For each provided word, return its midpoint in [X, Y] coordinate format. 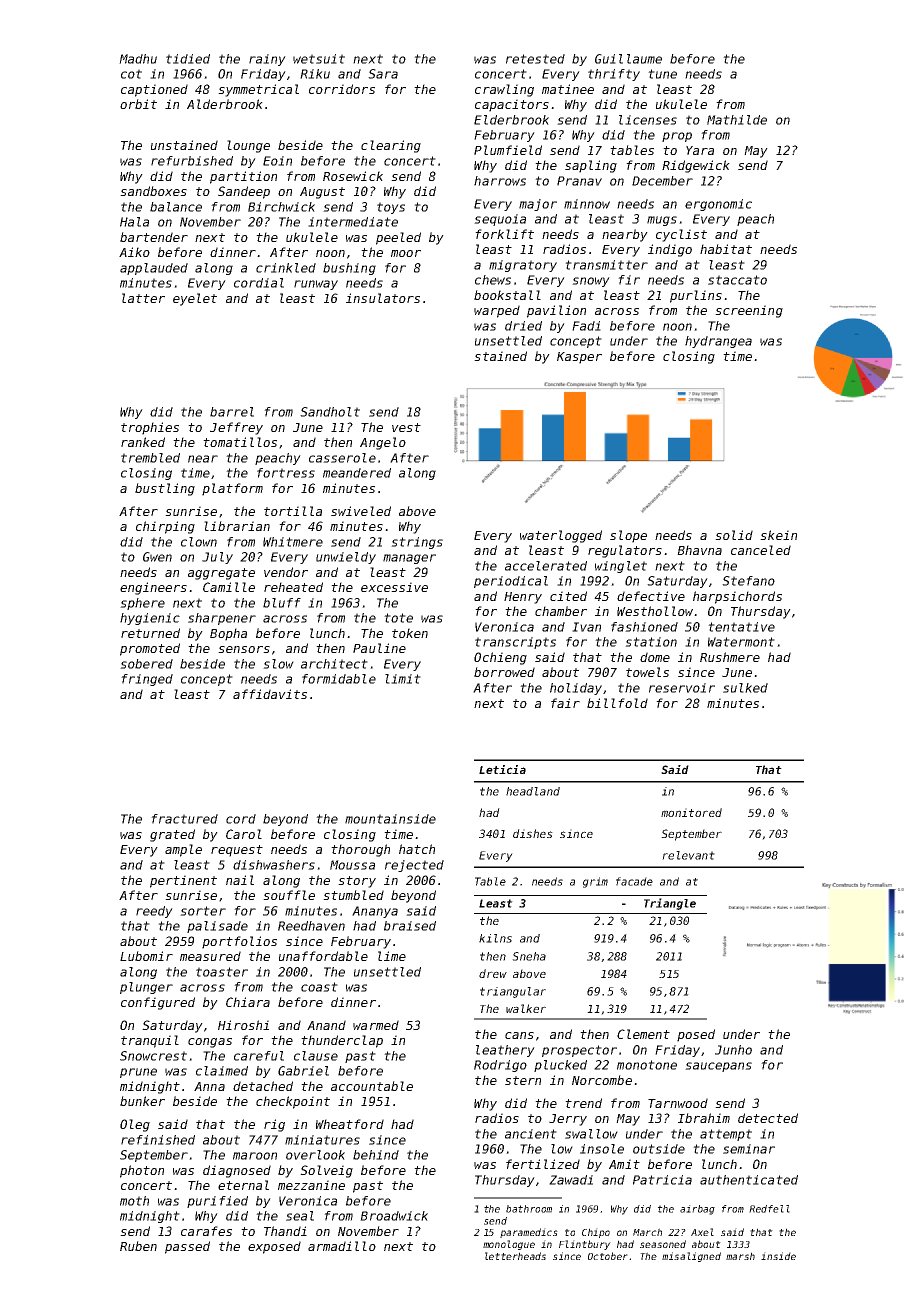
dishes [533, 833]
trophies [150, 428]
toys [391, 208]
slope [628, 536]
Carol [244, 834]
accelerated [546, 566]
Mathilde [737, 120]
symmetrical [258, 90]
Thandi [285, 1231]
